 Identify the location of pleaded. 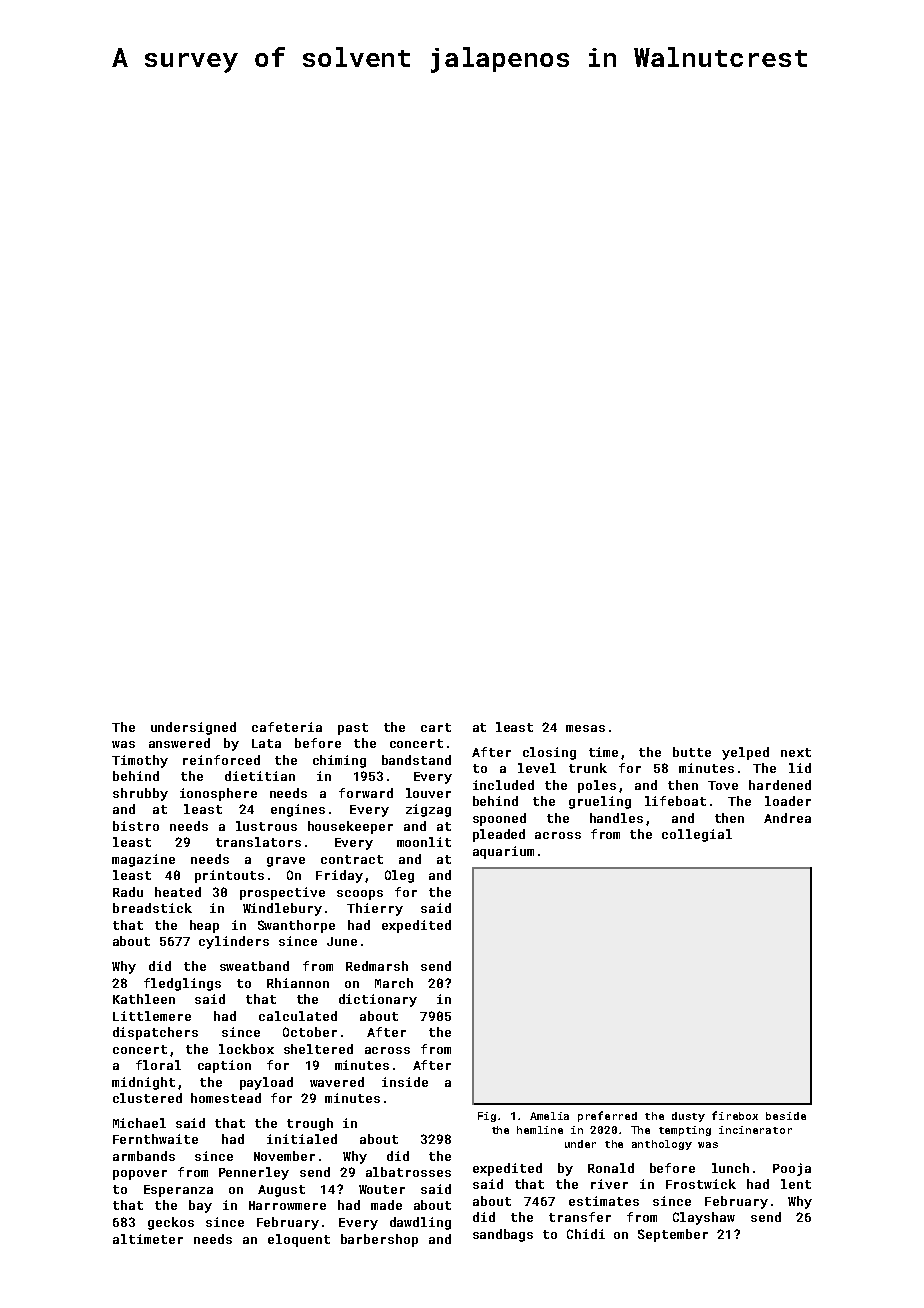
(499, 835).
